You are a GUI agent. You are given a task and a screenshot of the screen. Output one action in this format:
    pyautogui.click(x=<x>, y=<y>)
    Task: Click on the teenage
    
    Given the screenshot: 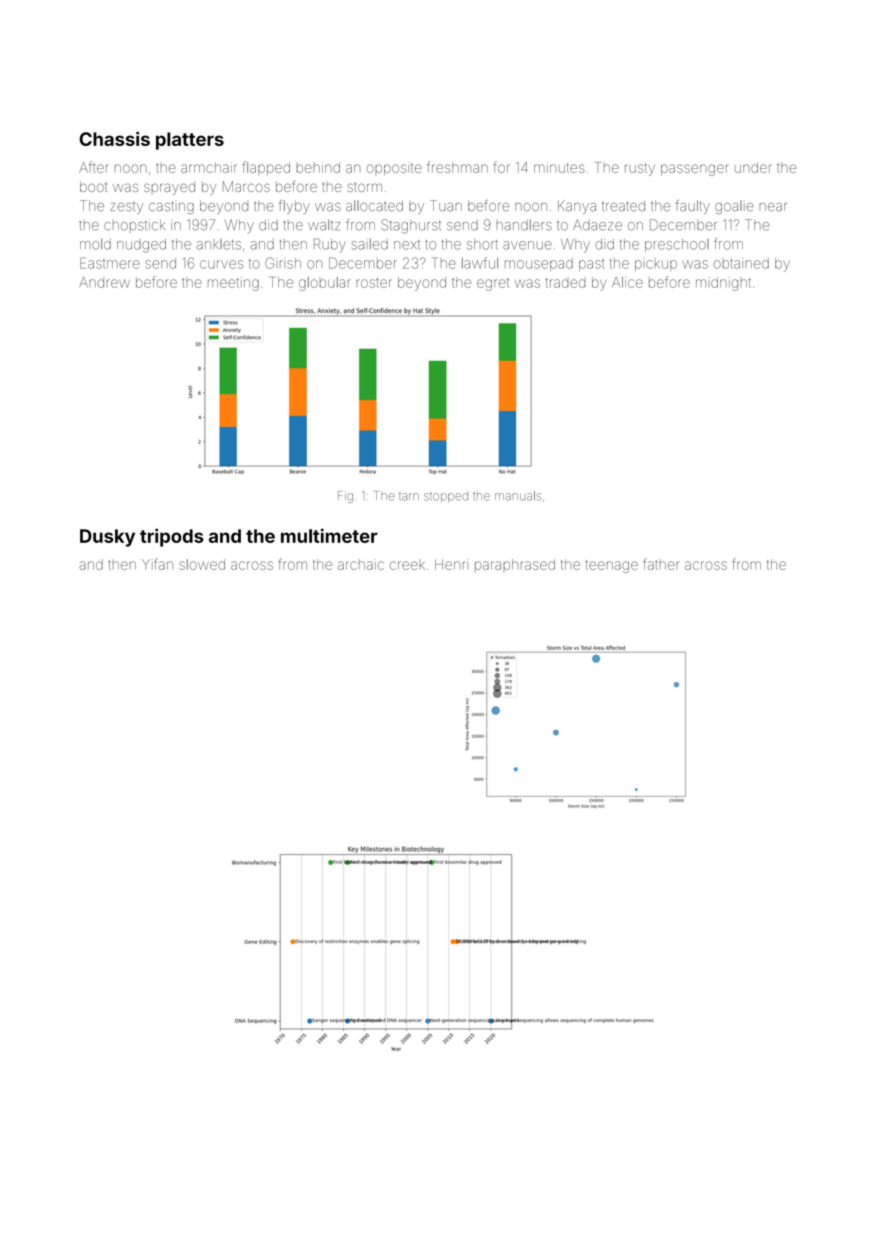 What is the action you would take?
    pyautogui.click(x=611, y=566)
